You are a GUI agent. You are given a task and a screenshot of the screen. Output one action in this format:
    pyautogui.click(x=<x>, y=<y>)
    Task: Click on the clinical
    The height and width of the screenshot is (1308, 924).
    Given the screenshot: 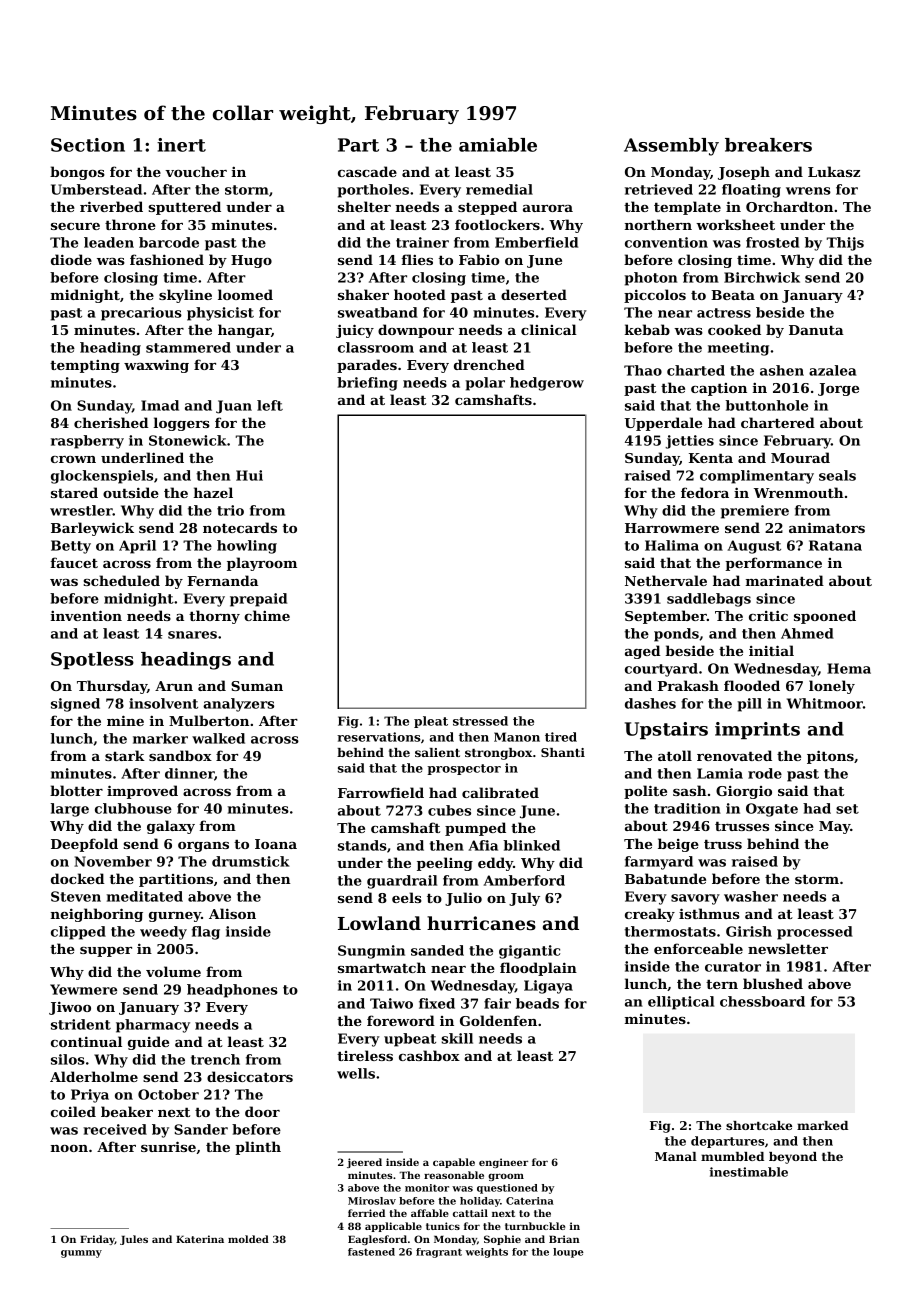 What is the action you would take?
    pyautogui.click(x=549, y=329)
